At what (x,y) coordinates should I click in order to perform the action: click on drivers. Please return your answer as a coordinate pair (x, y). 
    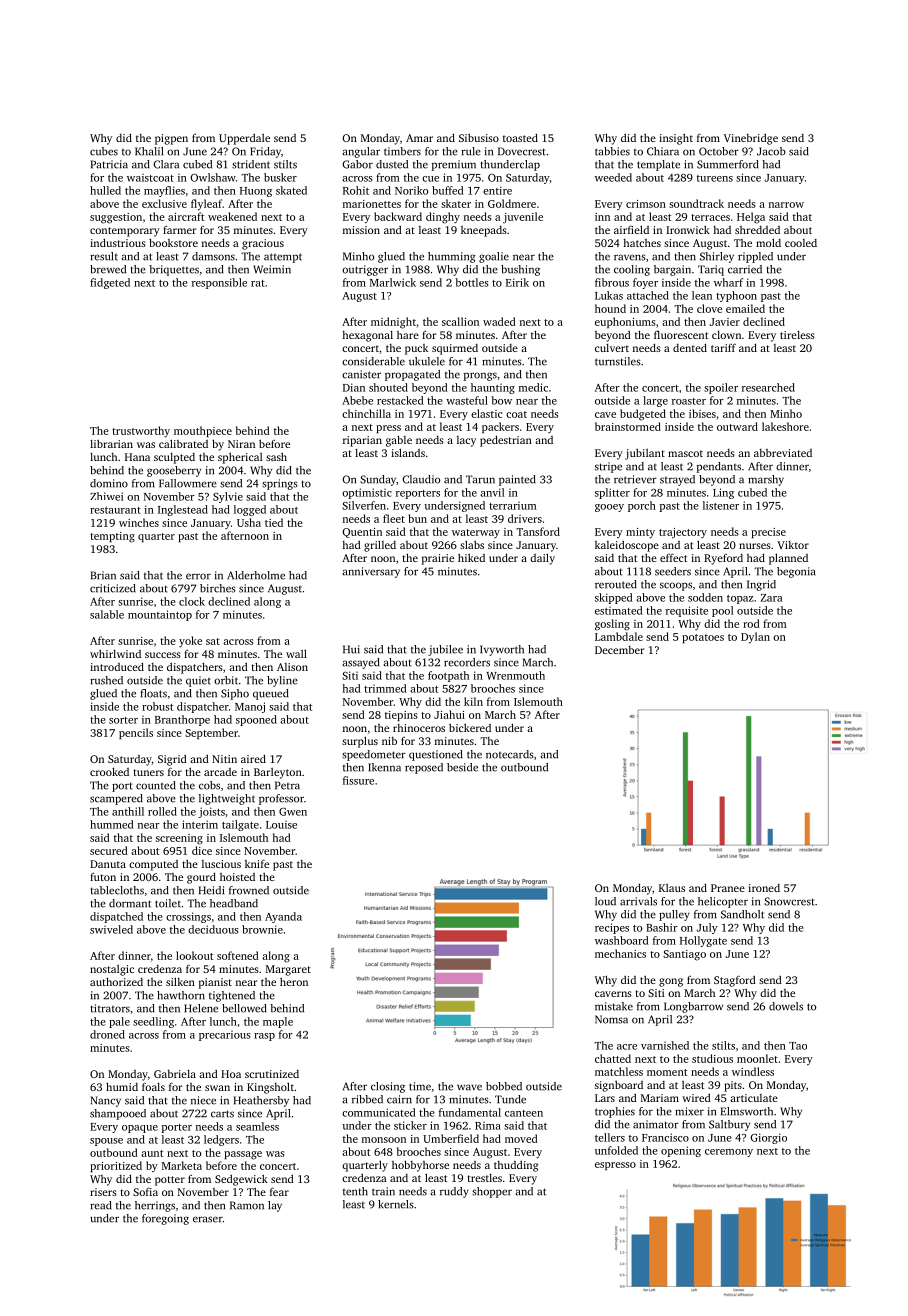
    Looking at the image, I should click on (525, 518).
